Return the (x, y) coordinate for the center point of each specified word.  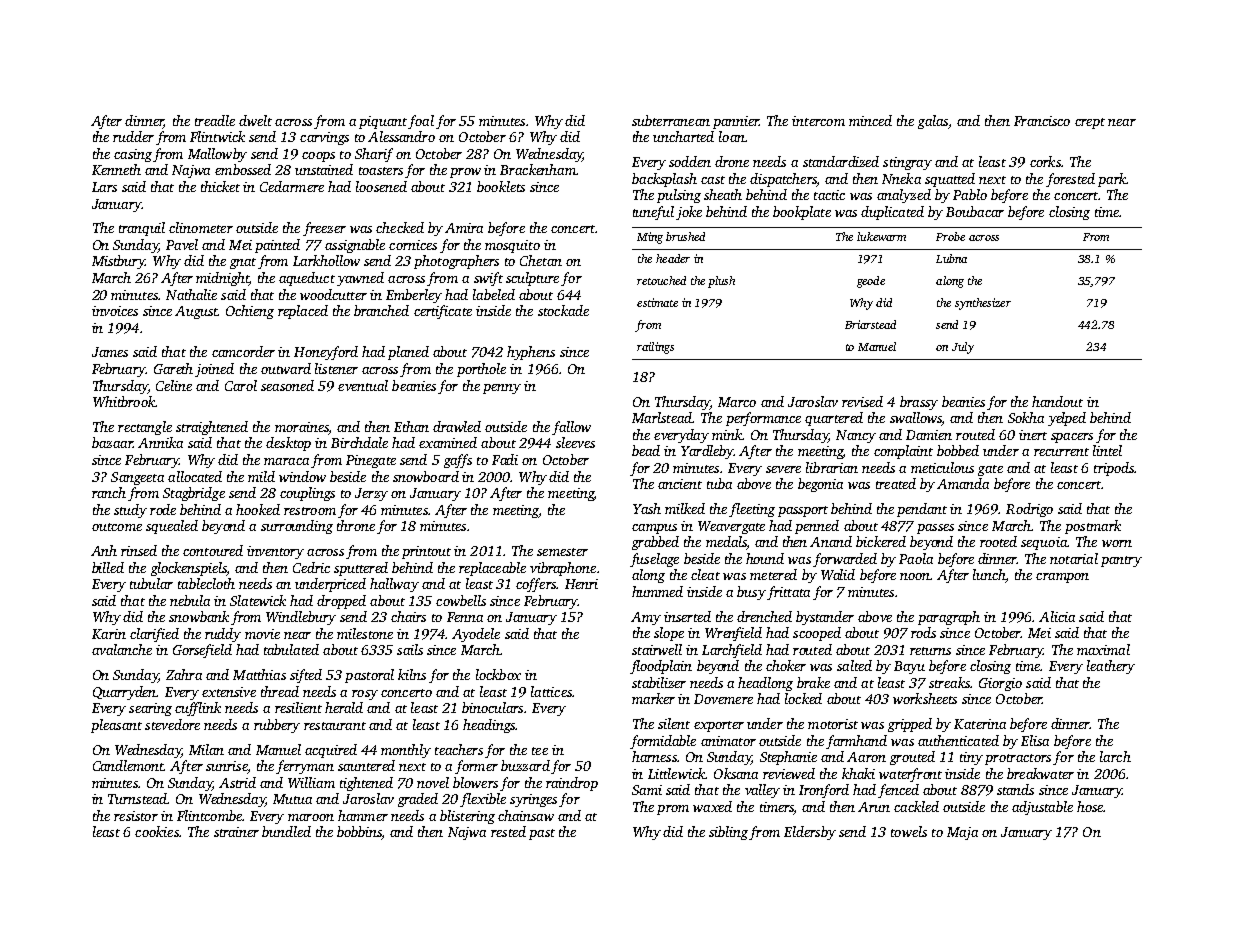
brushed (685, 236)
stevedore (172, 724)
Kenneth (116, 169)
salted (854, 665)
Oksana (736, 773)
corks (1045, 161)
